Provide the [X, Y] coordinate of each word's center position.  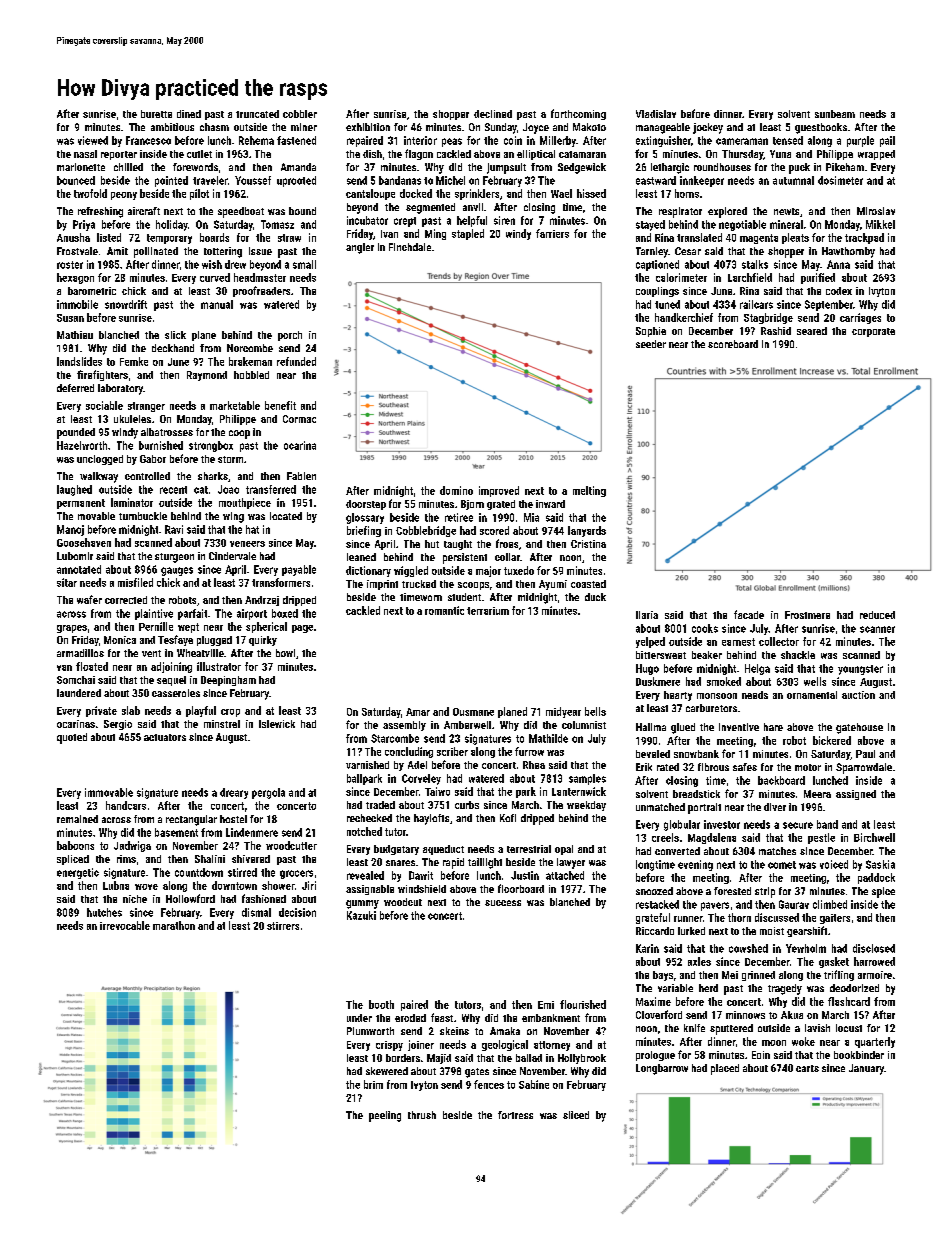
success [503, 903]
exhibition [368, 127]
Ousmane [473, 712]
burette [156, 114]
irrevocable [125, 925]
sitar [67, 582]
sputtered [731, 1029]
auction [858, 695]
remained [77, 819]
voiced [834, 864]
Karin [647, 948]
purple [860, 141]
